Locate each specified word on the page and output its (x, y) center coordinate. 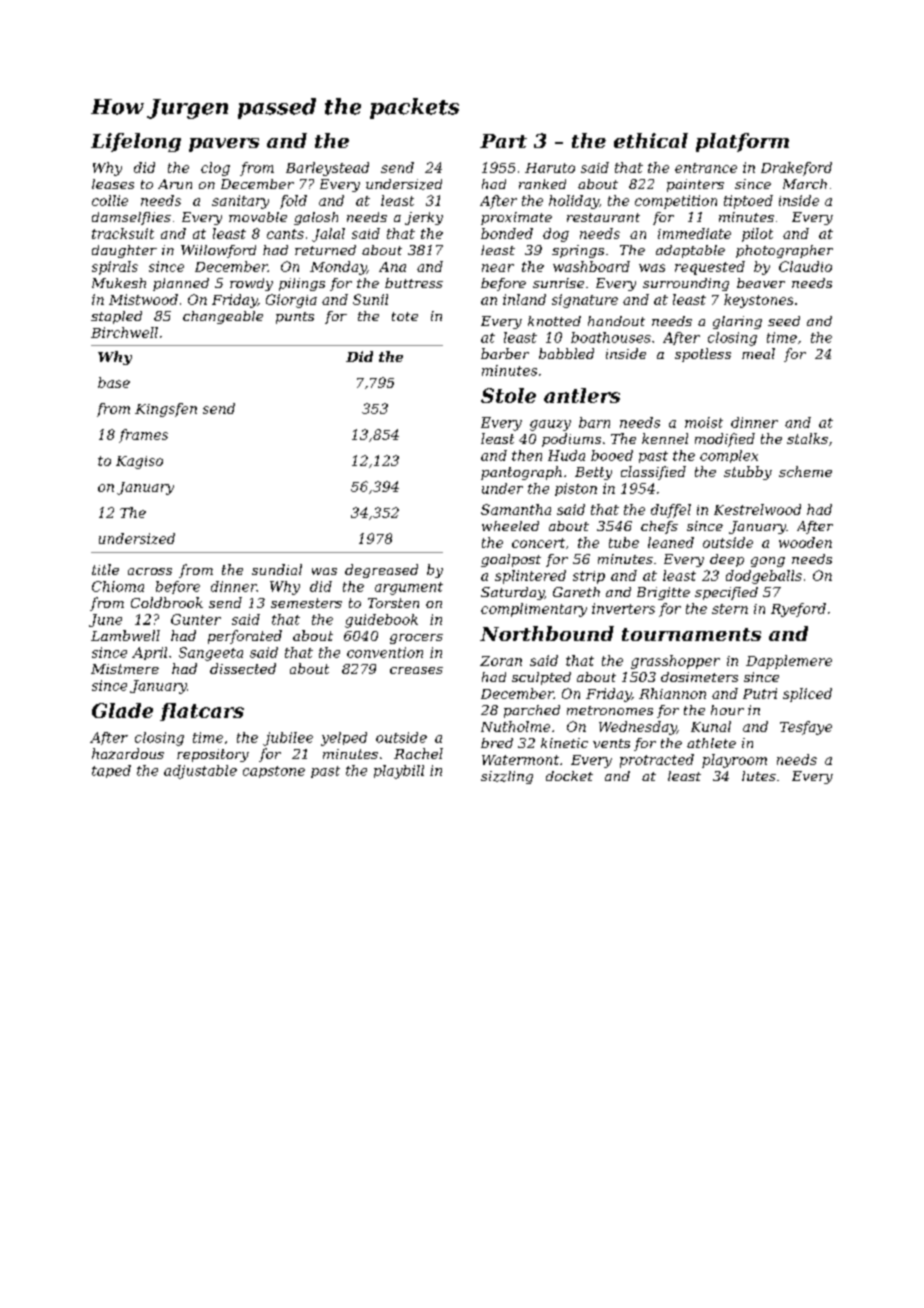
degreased (381, 571)
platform (742, 142)
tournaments (691, 634)
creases (416, 670)
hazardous (128, 753)
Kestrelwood (757, 509)
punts (295, 318)
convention (385, 652)
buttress (414, 283)
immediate (694, 233)
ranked (542, 184)
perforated (245, 637)
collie (110, 200)
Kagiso (139, 462)
